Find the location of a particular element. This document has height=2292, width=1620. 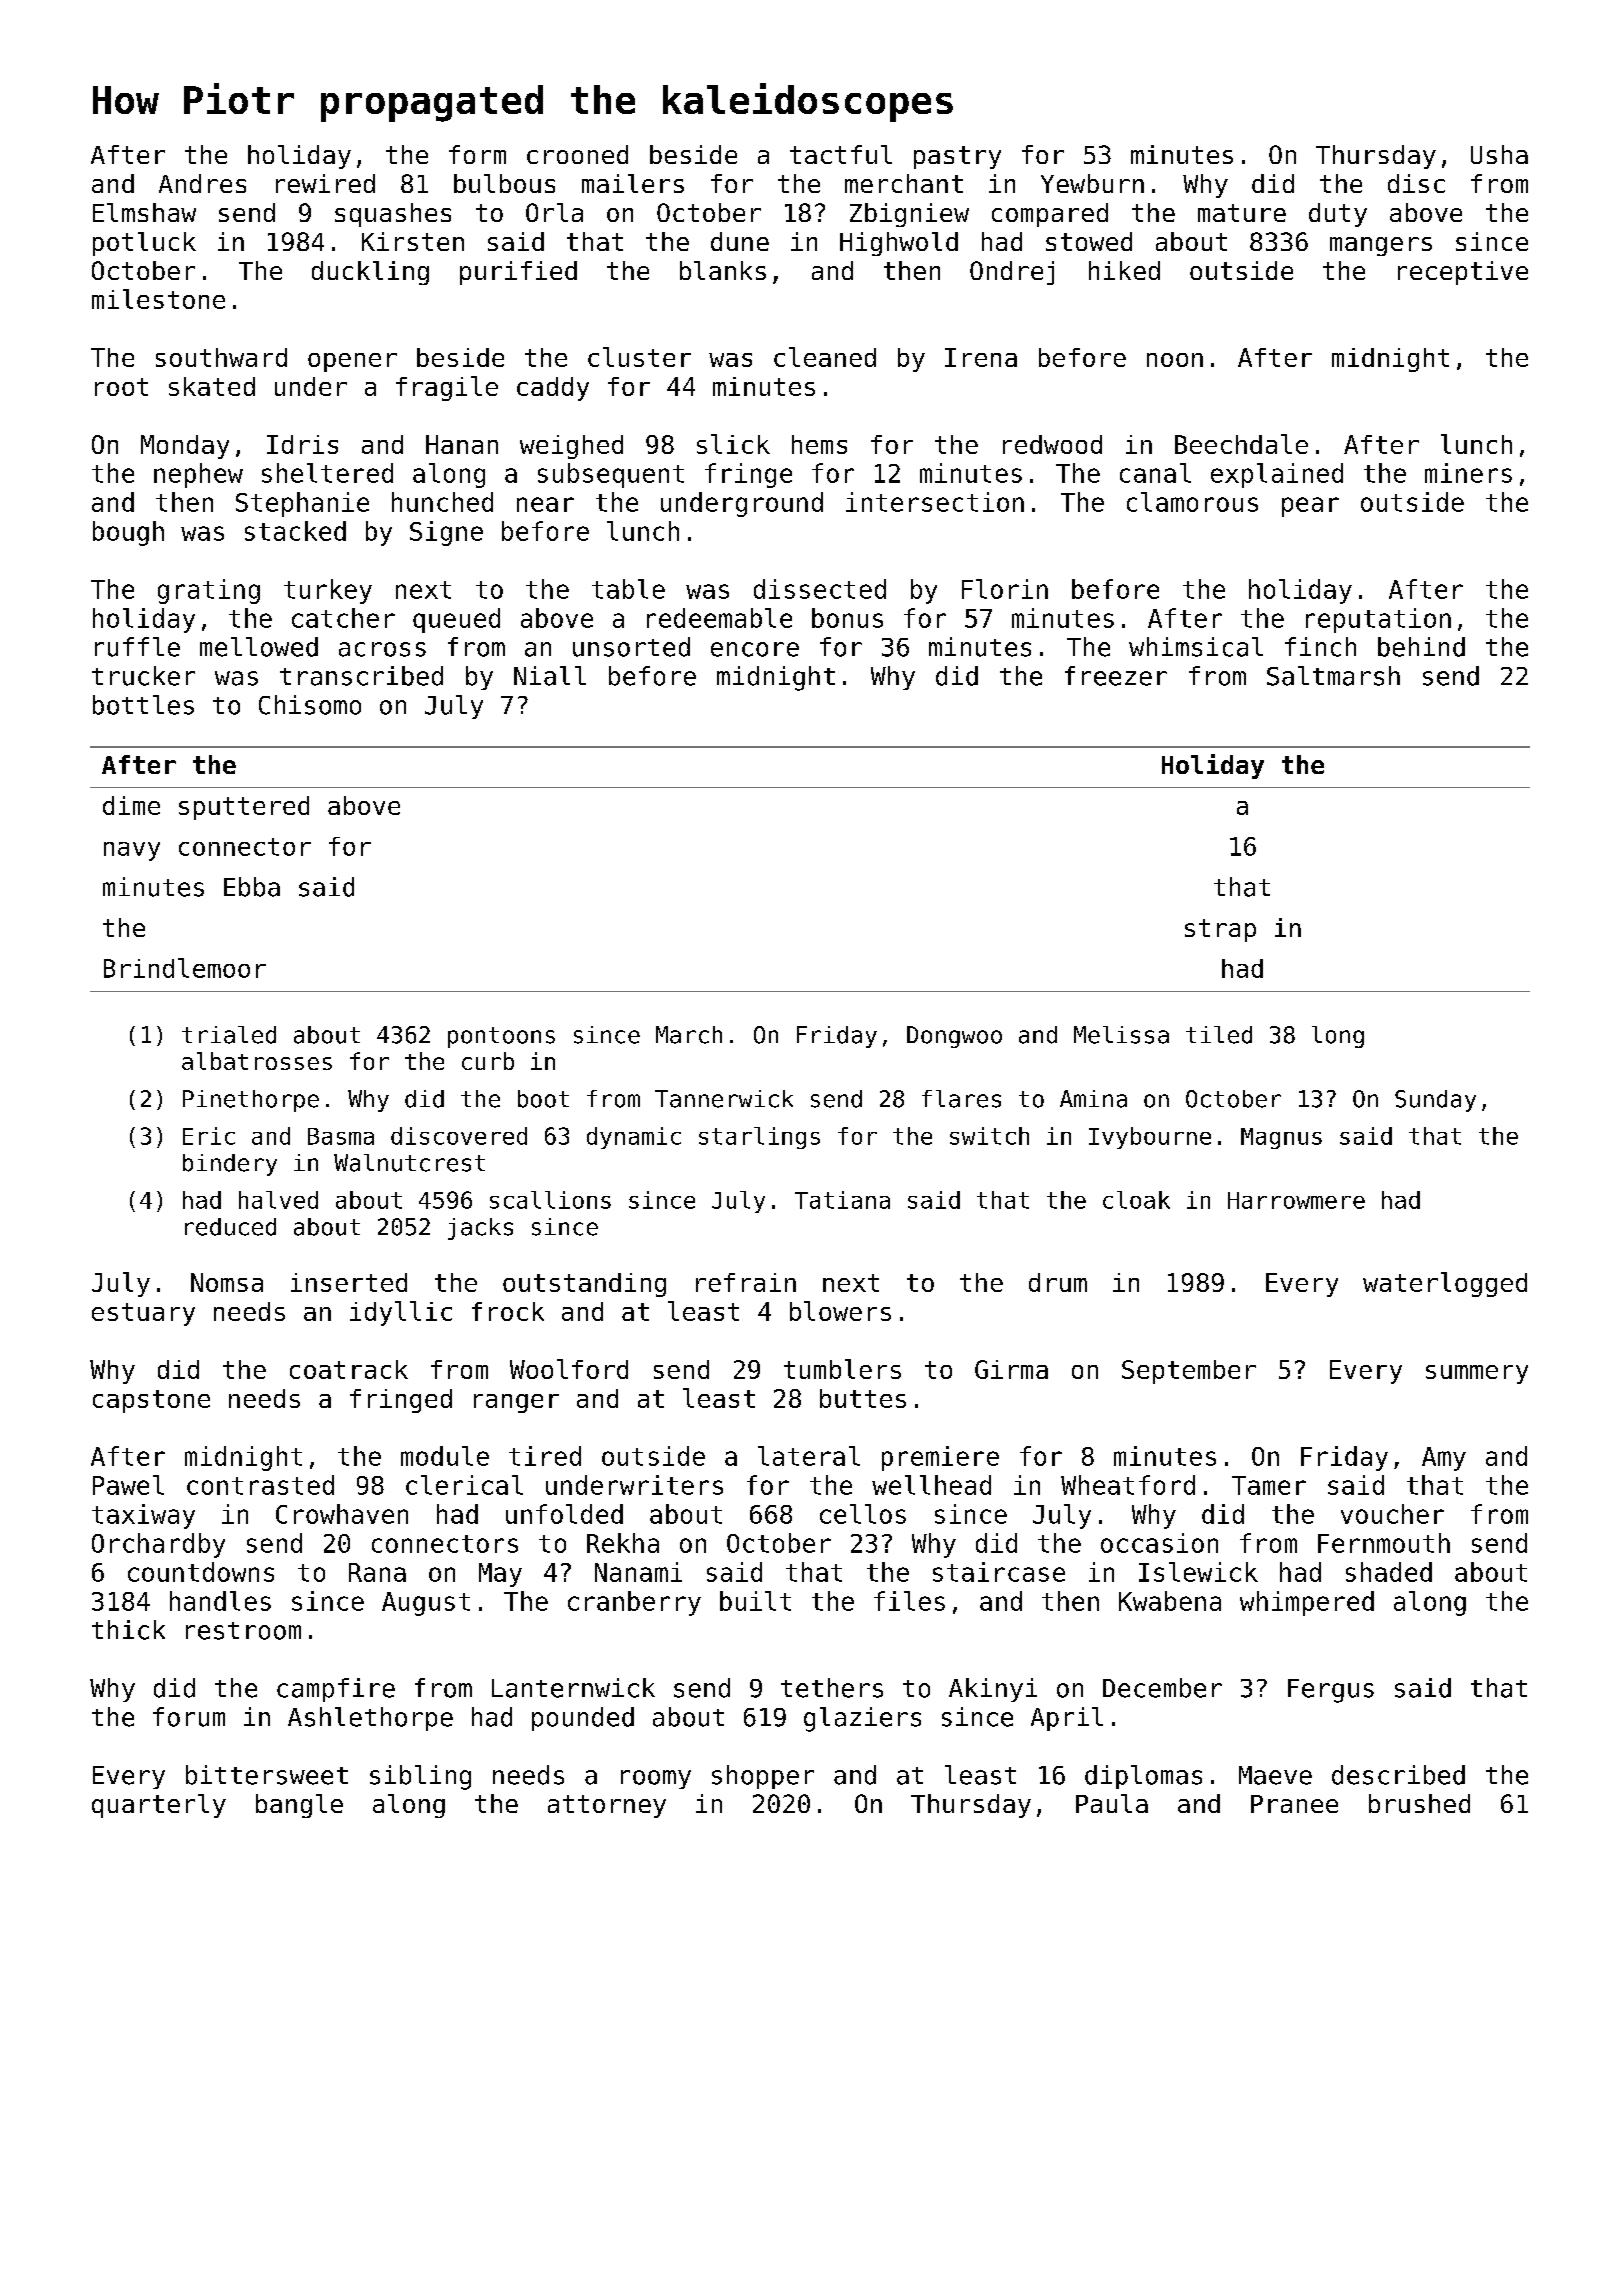

behind is located at coordinates (1421, 647).
